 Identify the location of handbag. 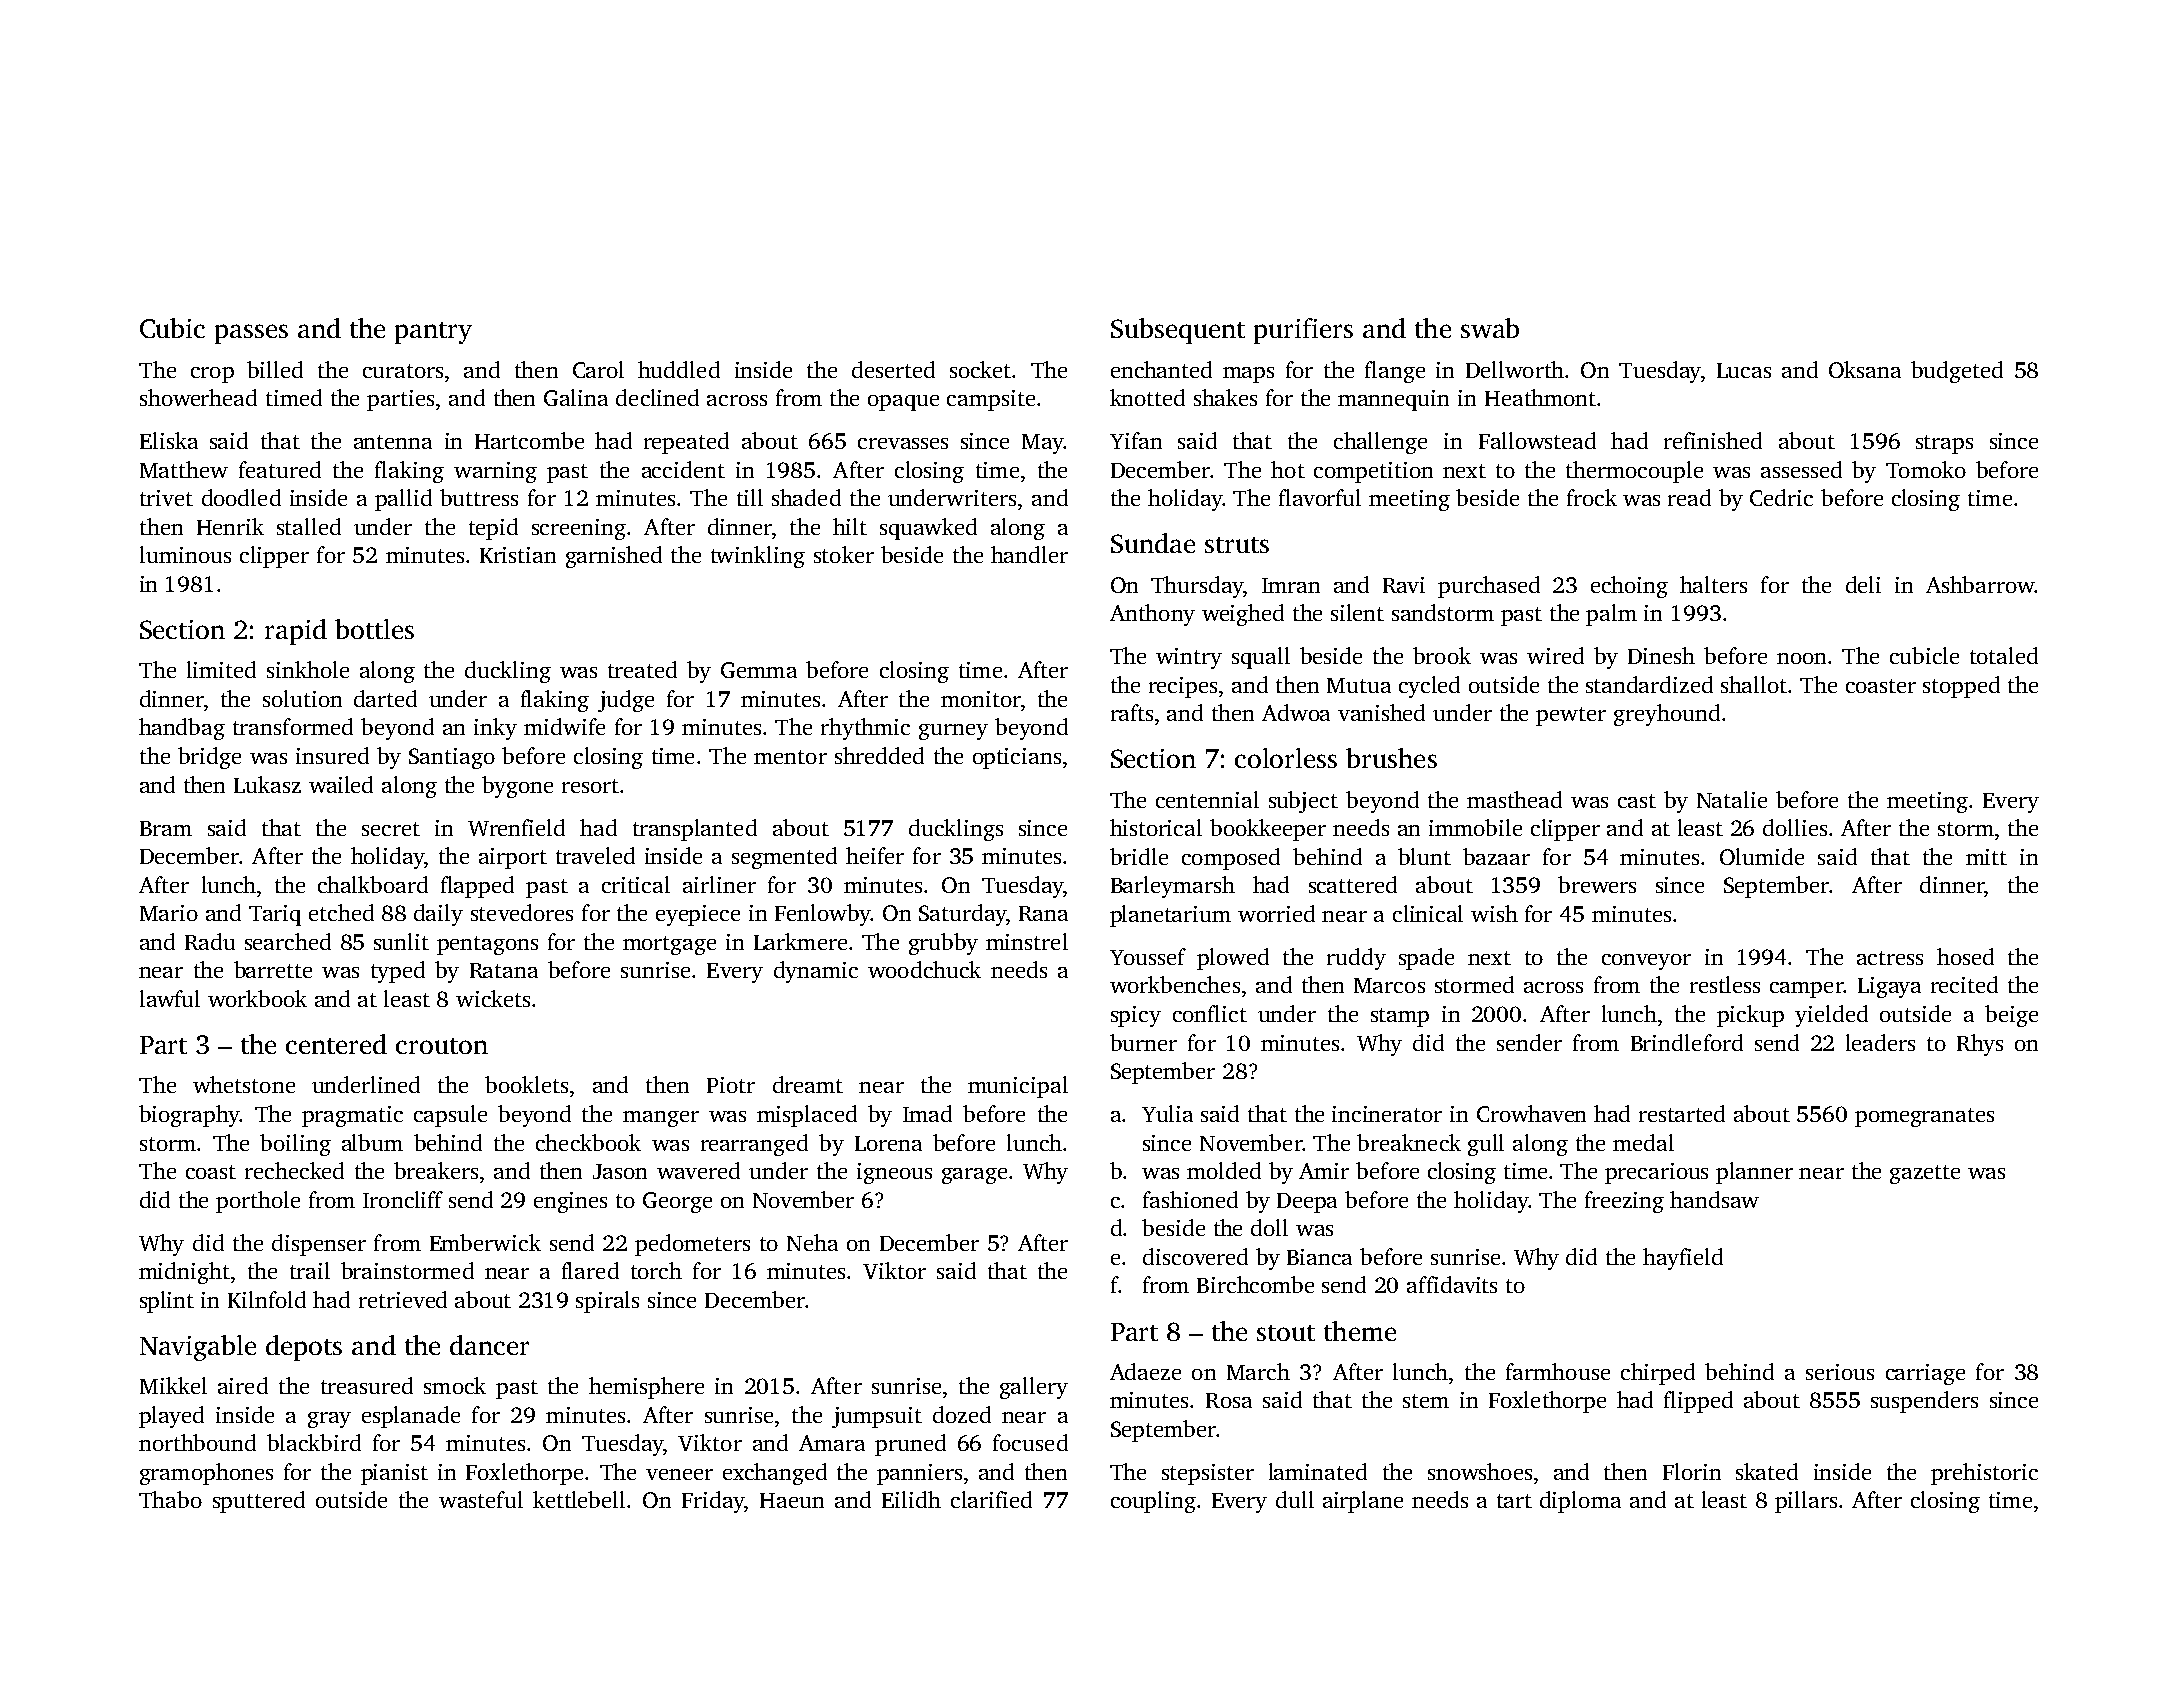
(182, 729).
